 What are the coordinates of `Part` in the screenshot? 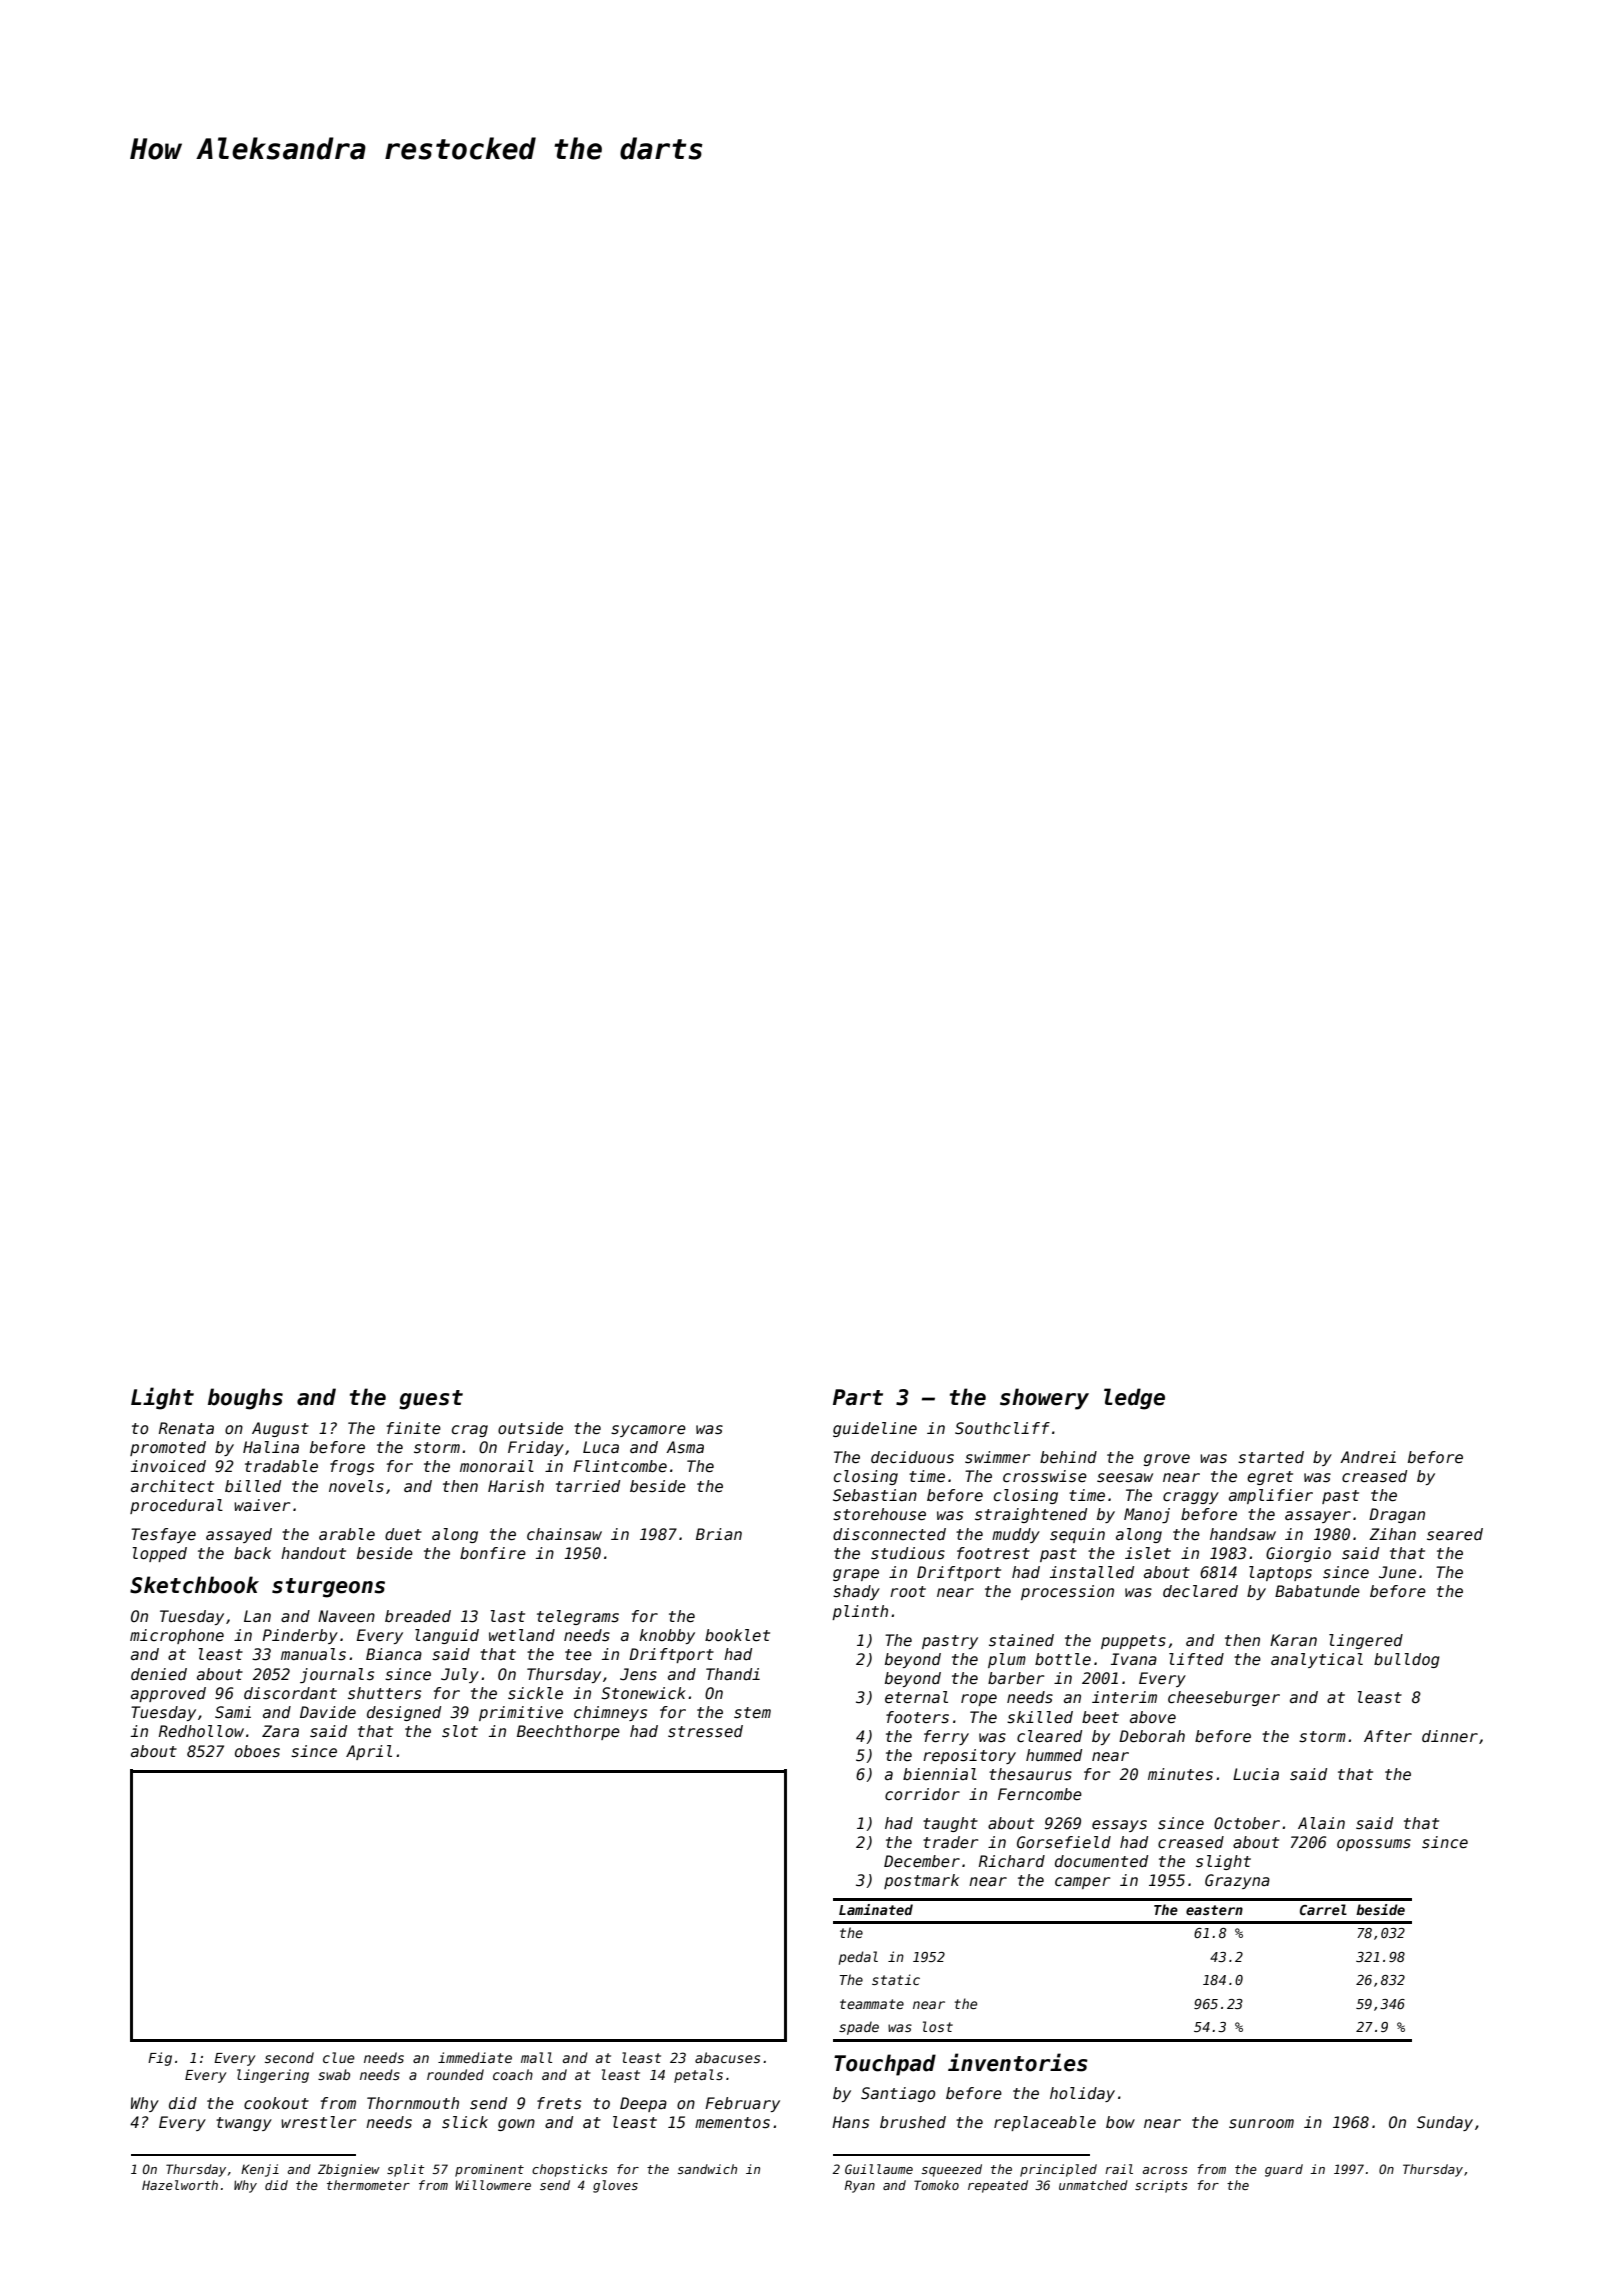 It's located at (858, 1397).
